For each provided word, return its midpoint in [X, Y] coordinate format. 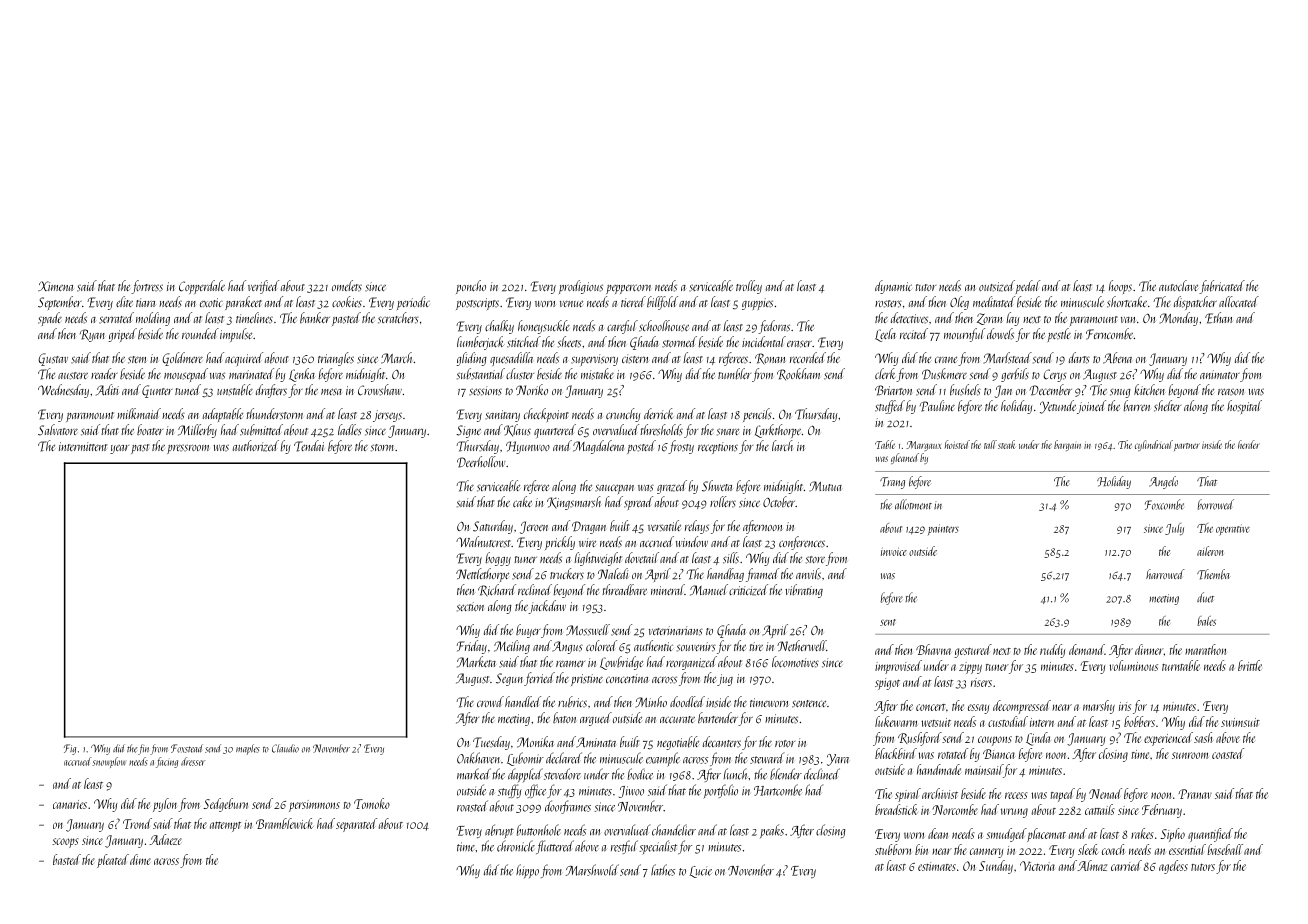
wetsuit [936, 722]
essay [978, 709]
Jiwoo [631, 792]
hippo [527, 871]
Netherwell [801, 645]
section [470, 607]
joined [1091, 407]
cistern [635, 359]
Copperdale [202, 287]
